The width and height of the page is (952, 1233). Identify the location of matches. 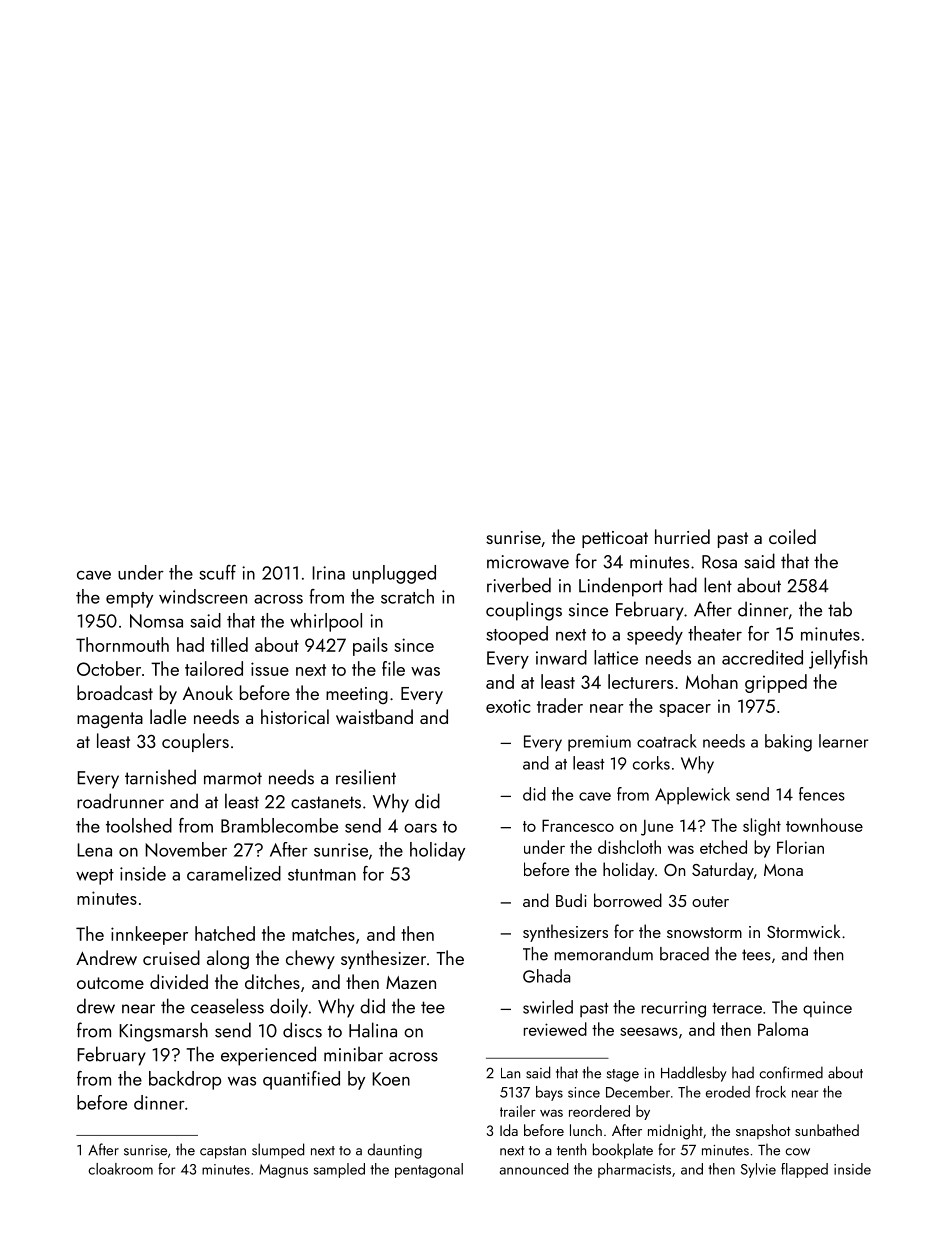
(323, 933).
